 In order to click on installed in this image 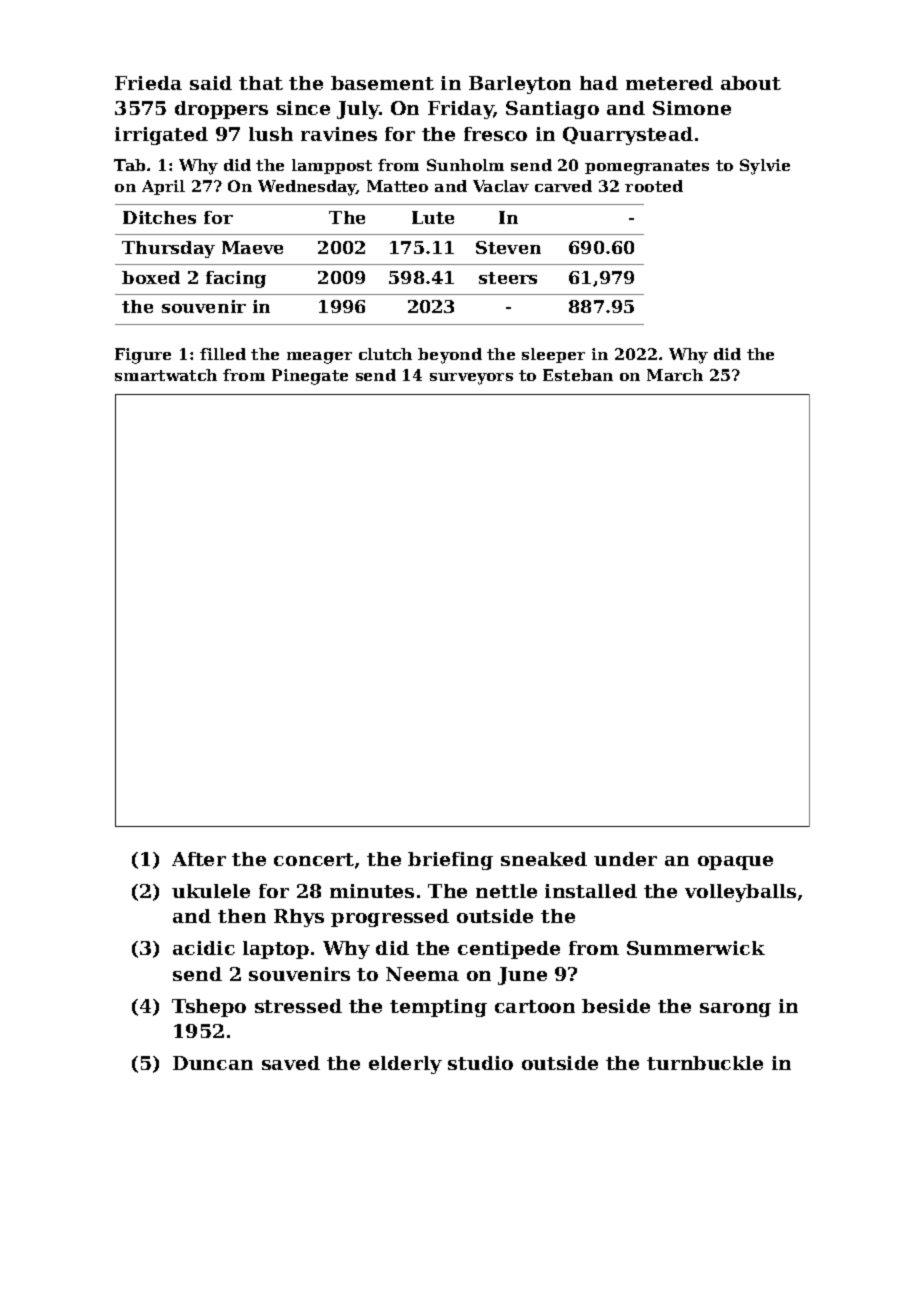, I will do `click(591, 891)`.
